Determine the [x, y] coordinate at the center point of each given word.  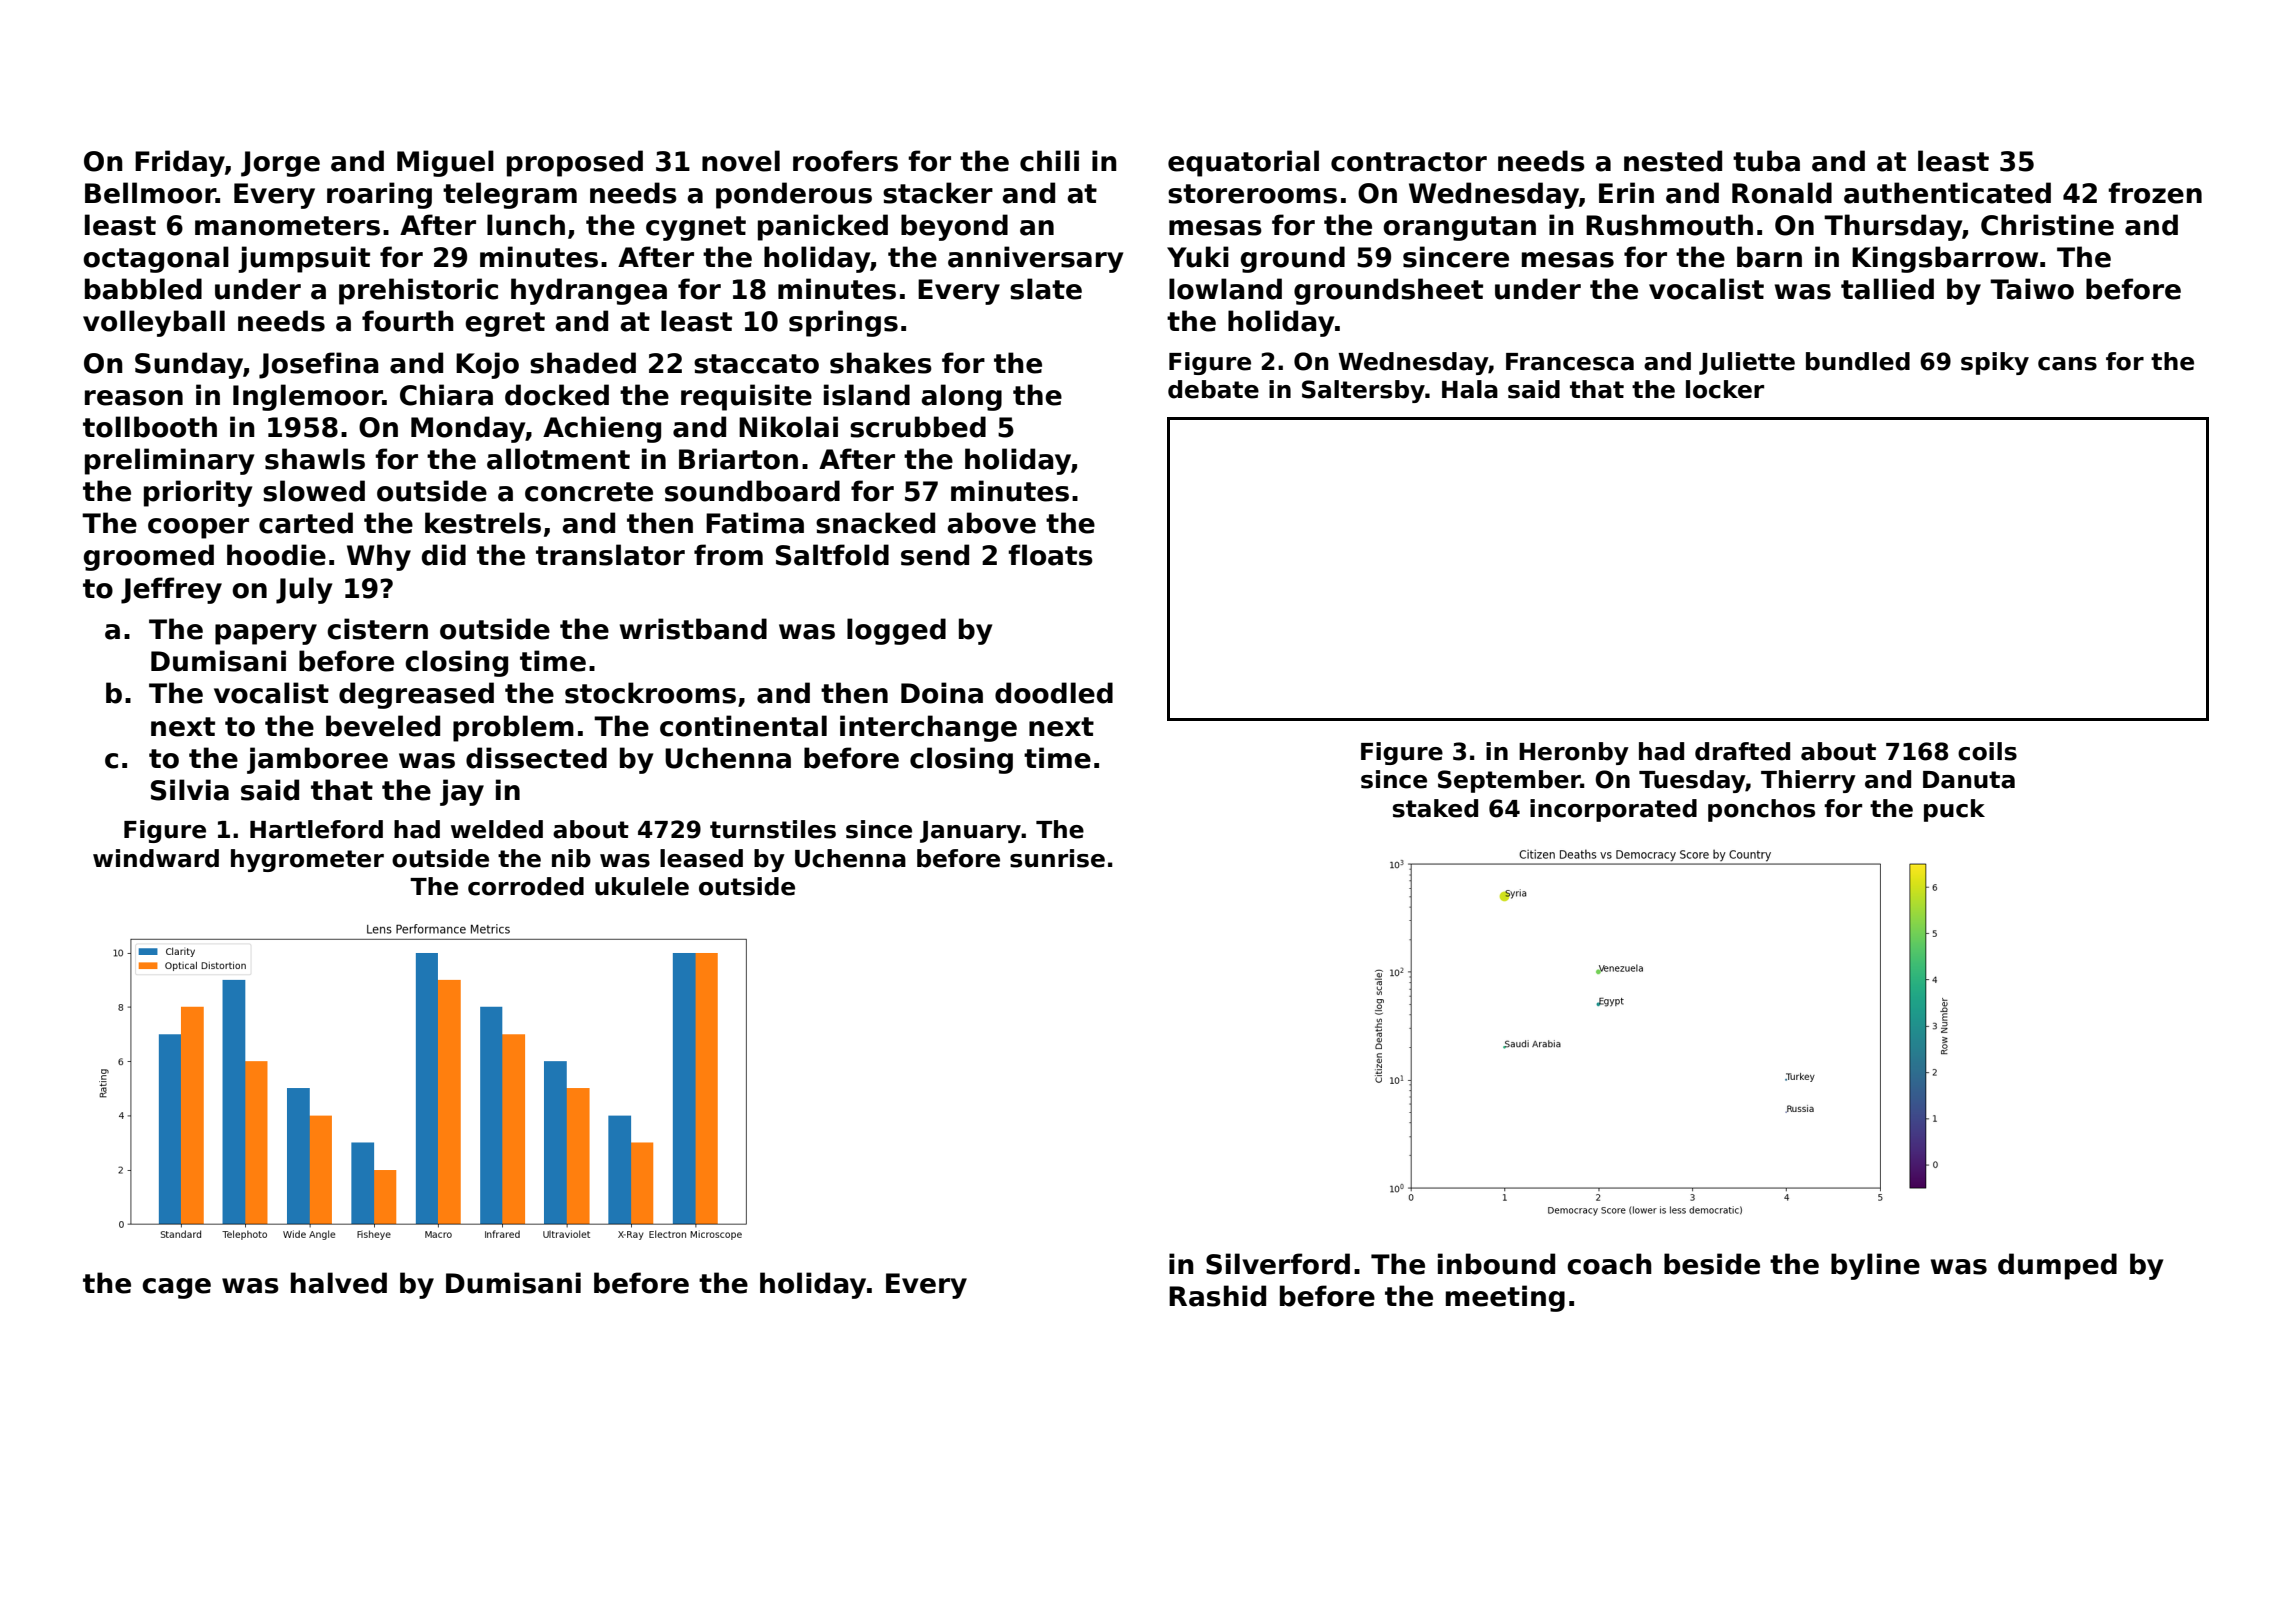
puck [1954, 810]
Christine [2047, 225]
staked [1435, 808]
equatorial [1243, 163]
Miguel [445, 163]
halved [339, 1283]
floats [1050, 555]
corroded [526, 886]
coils [1987, 751]
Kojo [487, 365]
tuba [1766, 161]
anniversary [1035, 259]
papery [266, 634]
